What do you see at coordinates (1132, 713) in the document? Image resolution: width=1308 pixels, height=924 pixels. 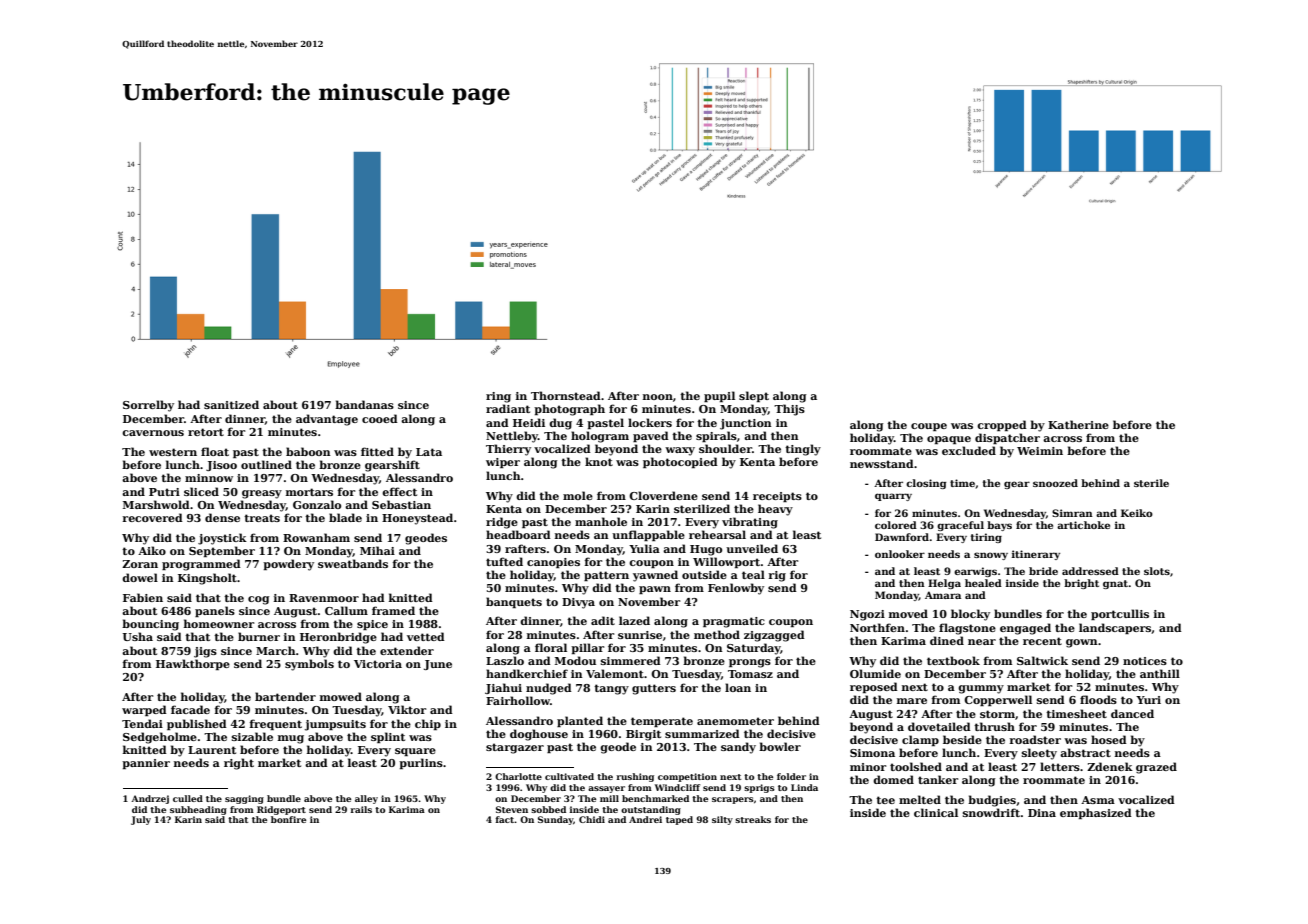 I see `danced` at bounding box center [1132, 713].
